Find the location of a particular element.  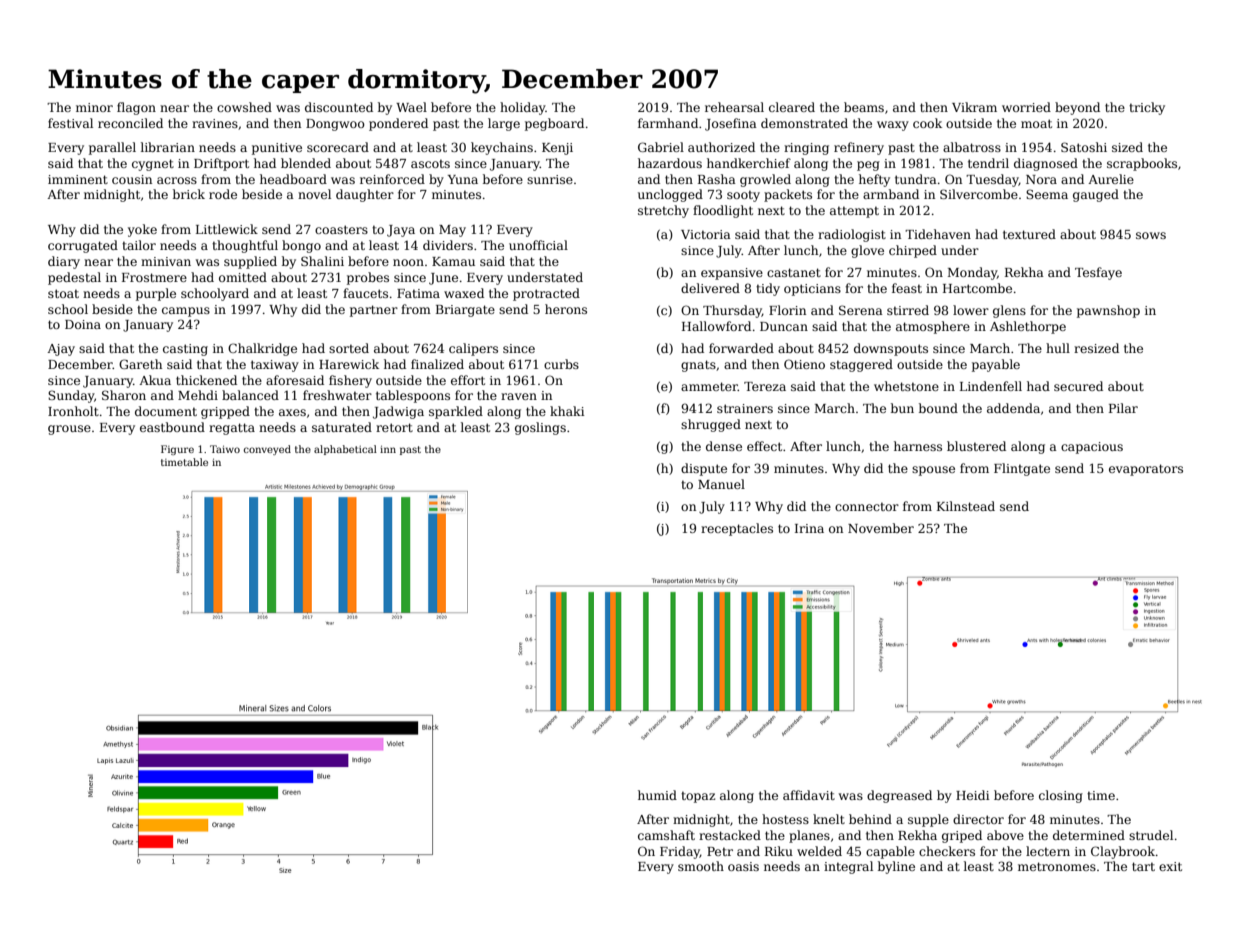

rode is located at coordinates (223, 194).
